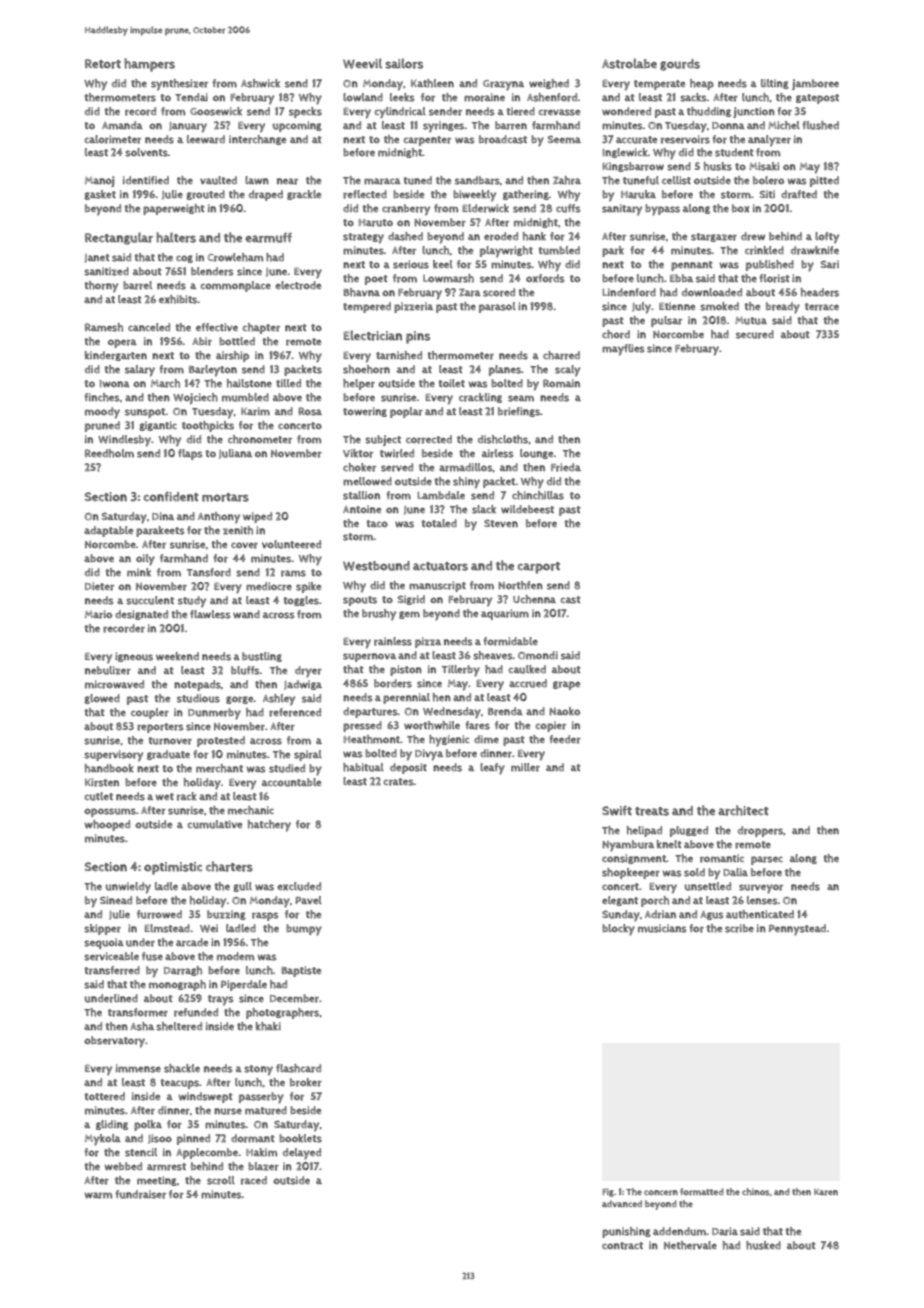 The image size is (924, 1308). What do you see at coordinates (404, 63) in the document?
I see `sailors` at bounding box center [404, 63].
